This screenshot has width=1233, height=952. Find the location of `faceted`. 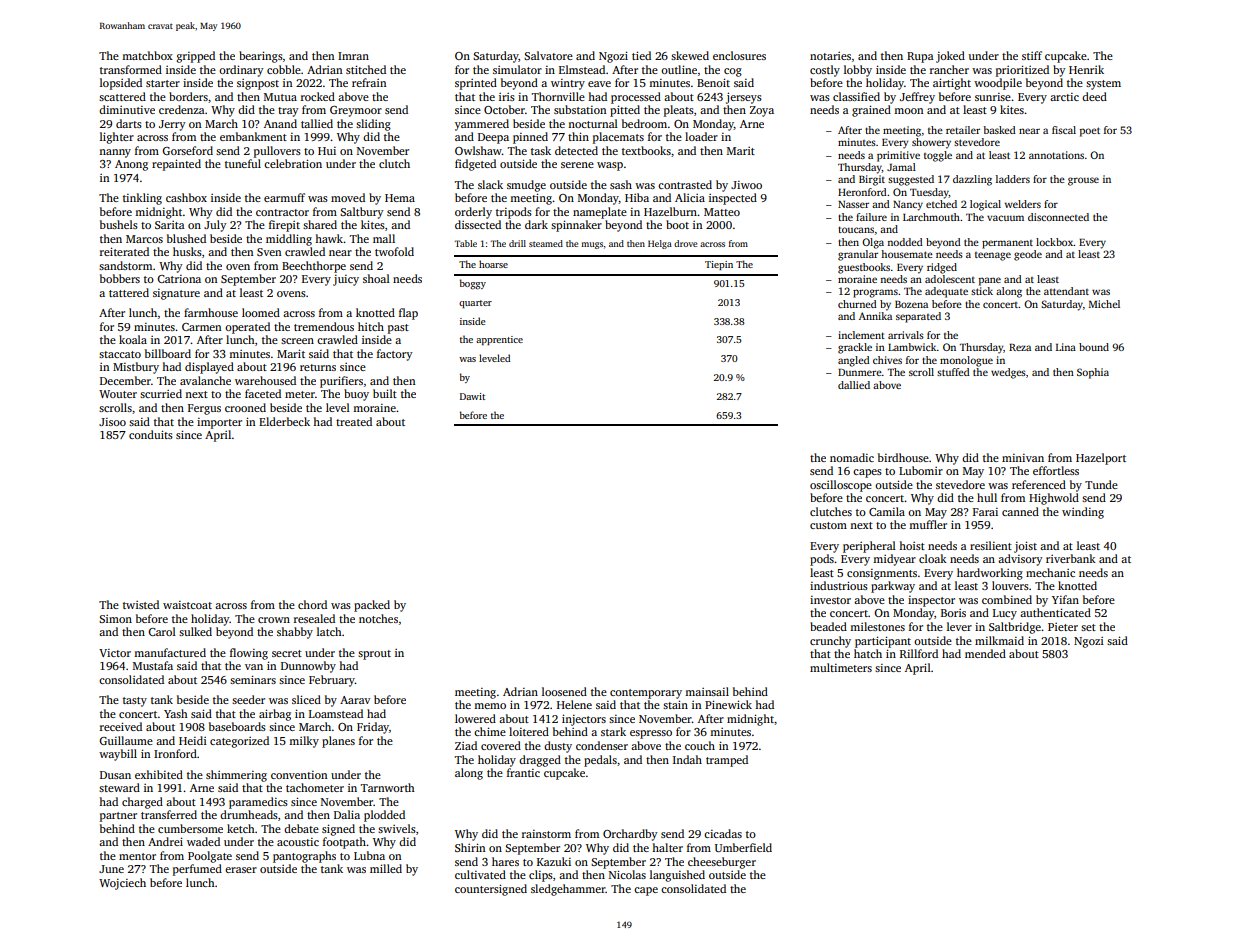

faceted is located at coordinates (263, 393).
